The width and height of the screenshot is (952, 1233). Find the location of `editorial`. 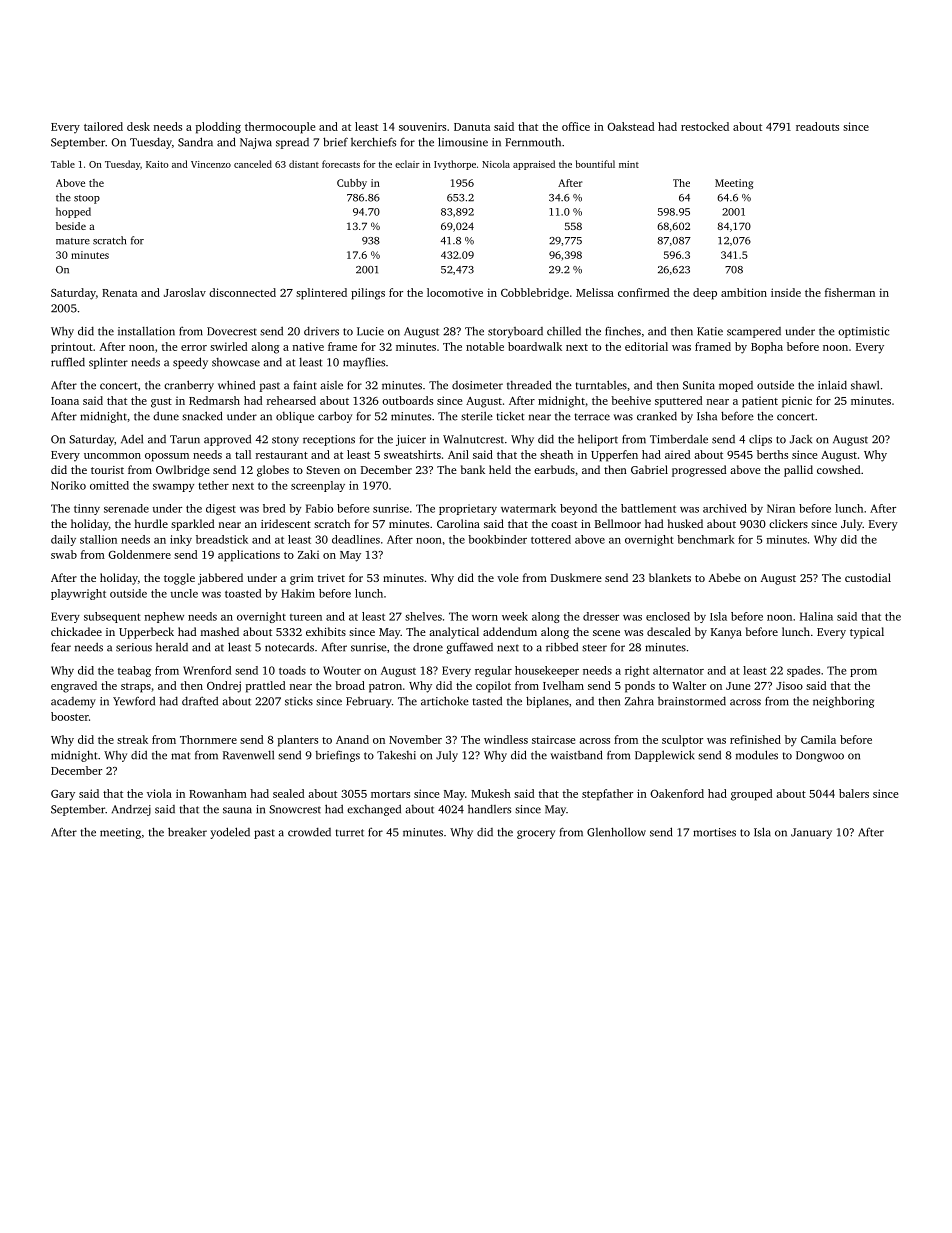

editorial is located at coordinates (646, 346).
